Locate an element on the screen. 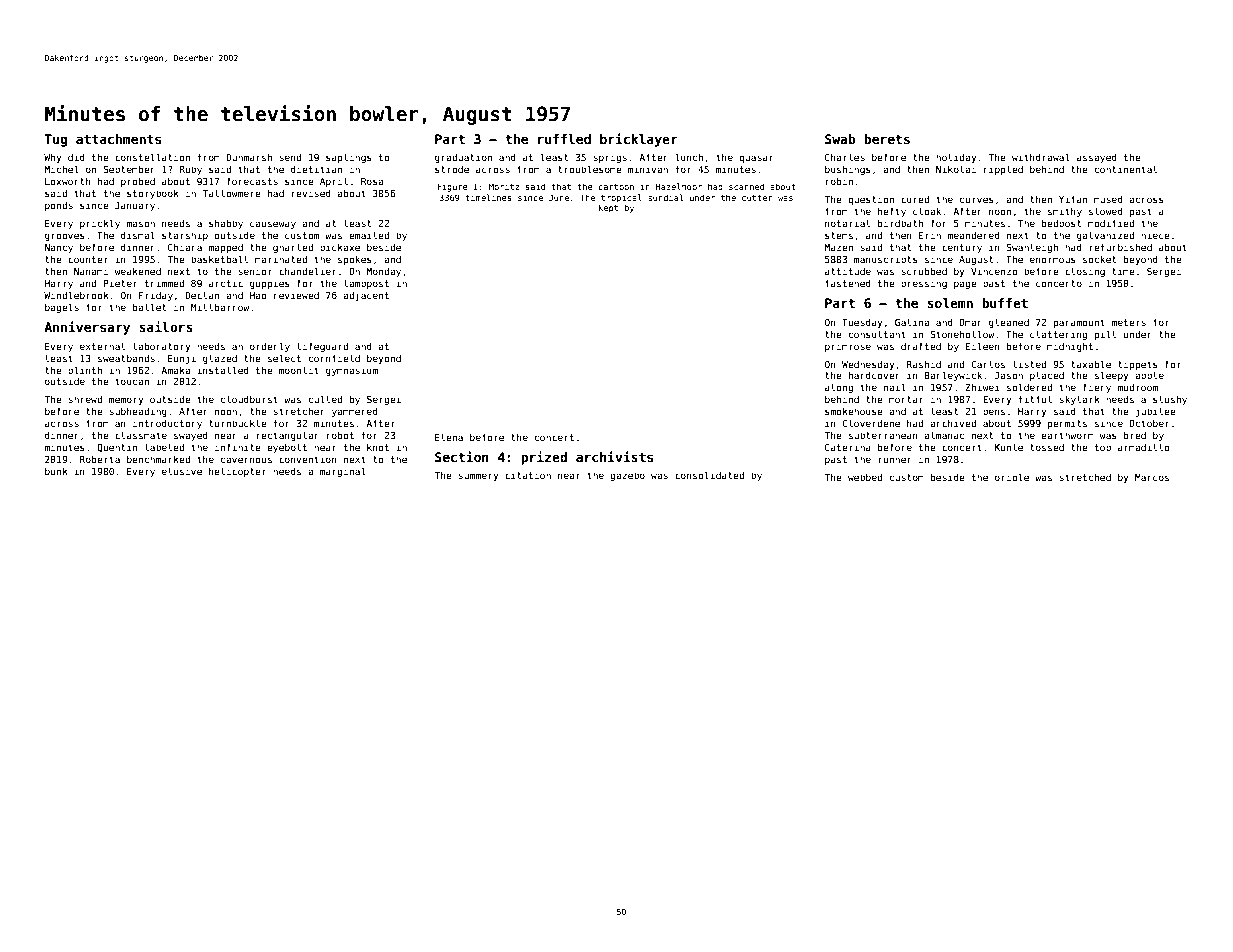 This screenshot has width=1233, height=952. ruffled is located at coordinates (564, 139).
